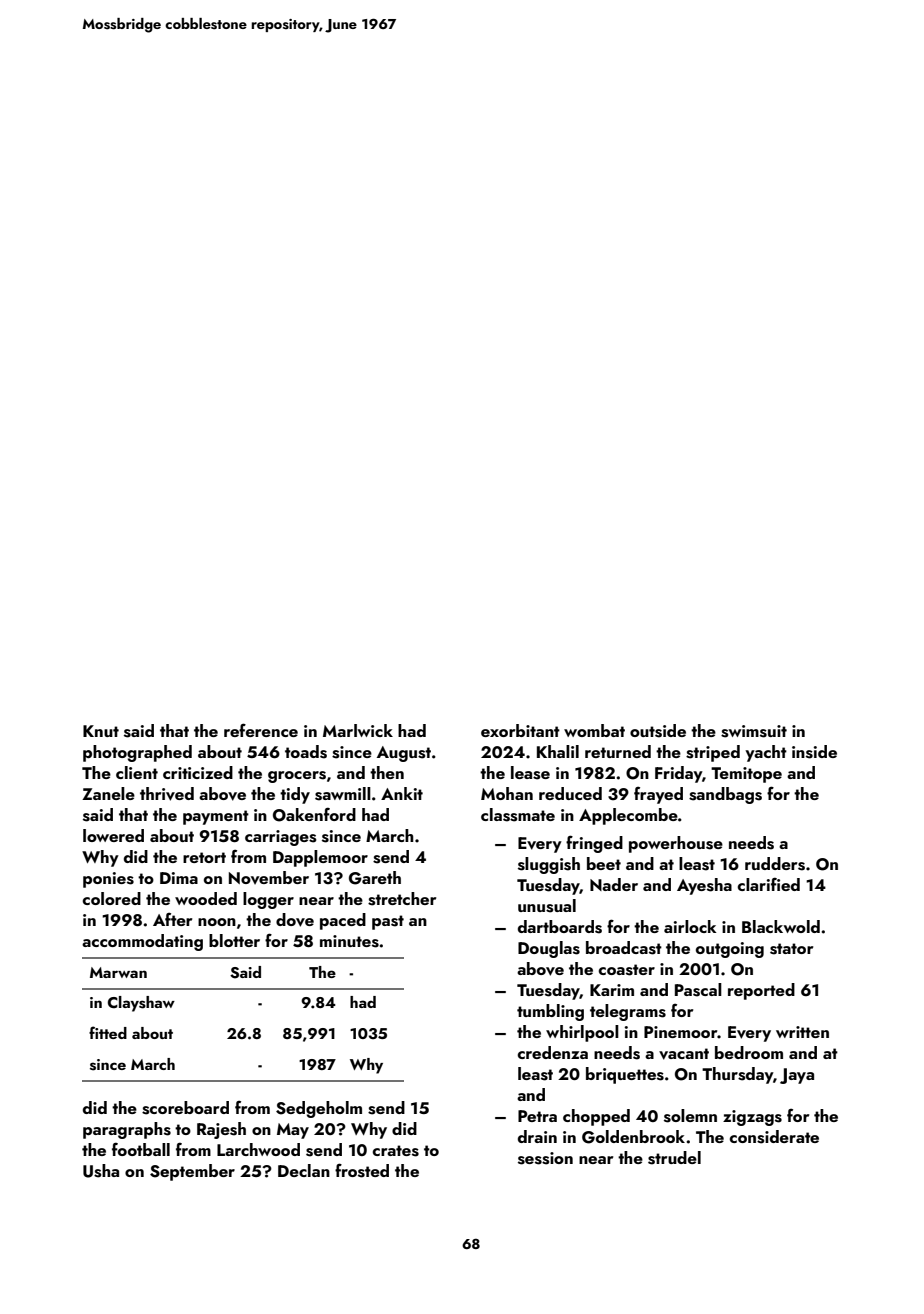 This screenshot has width=924, height=1314. What do you see at coordinates (141, 1149) in the screenshot?
I see `football` at bounding box center [141, 1149].
